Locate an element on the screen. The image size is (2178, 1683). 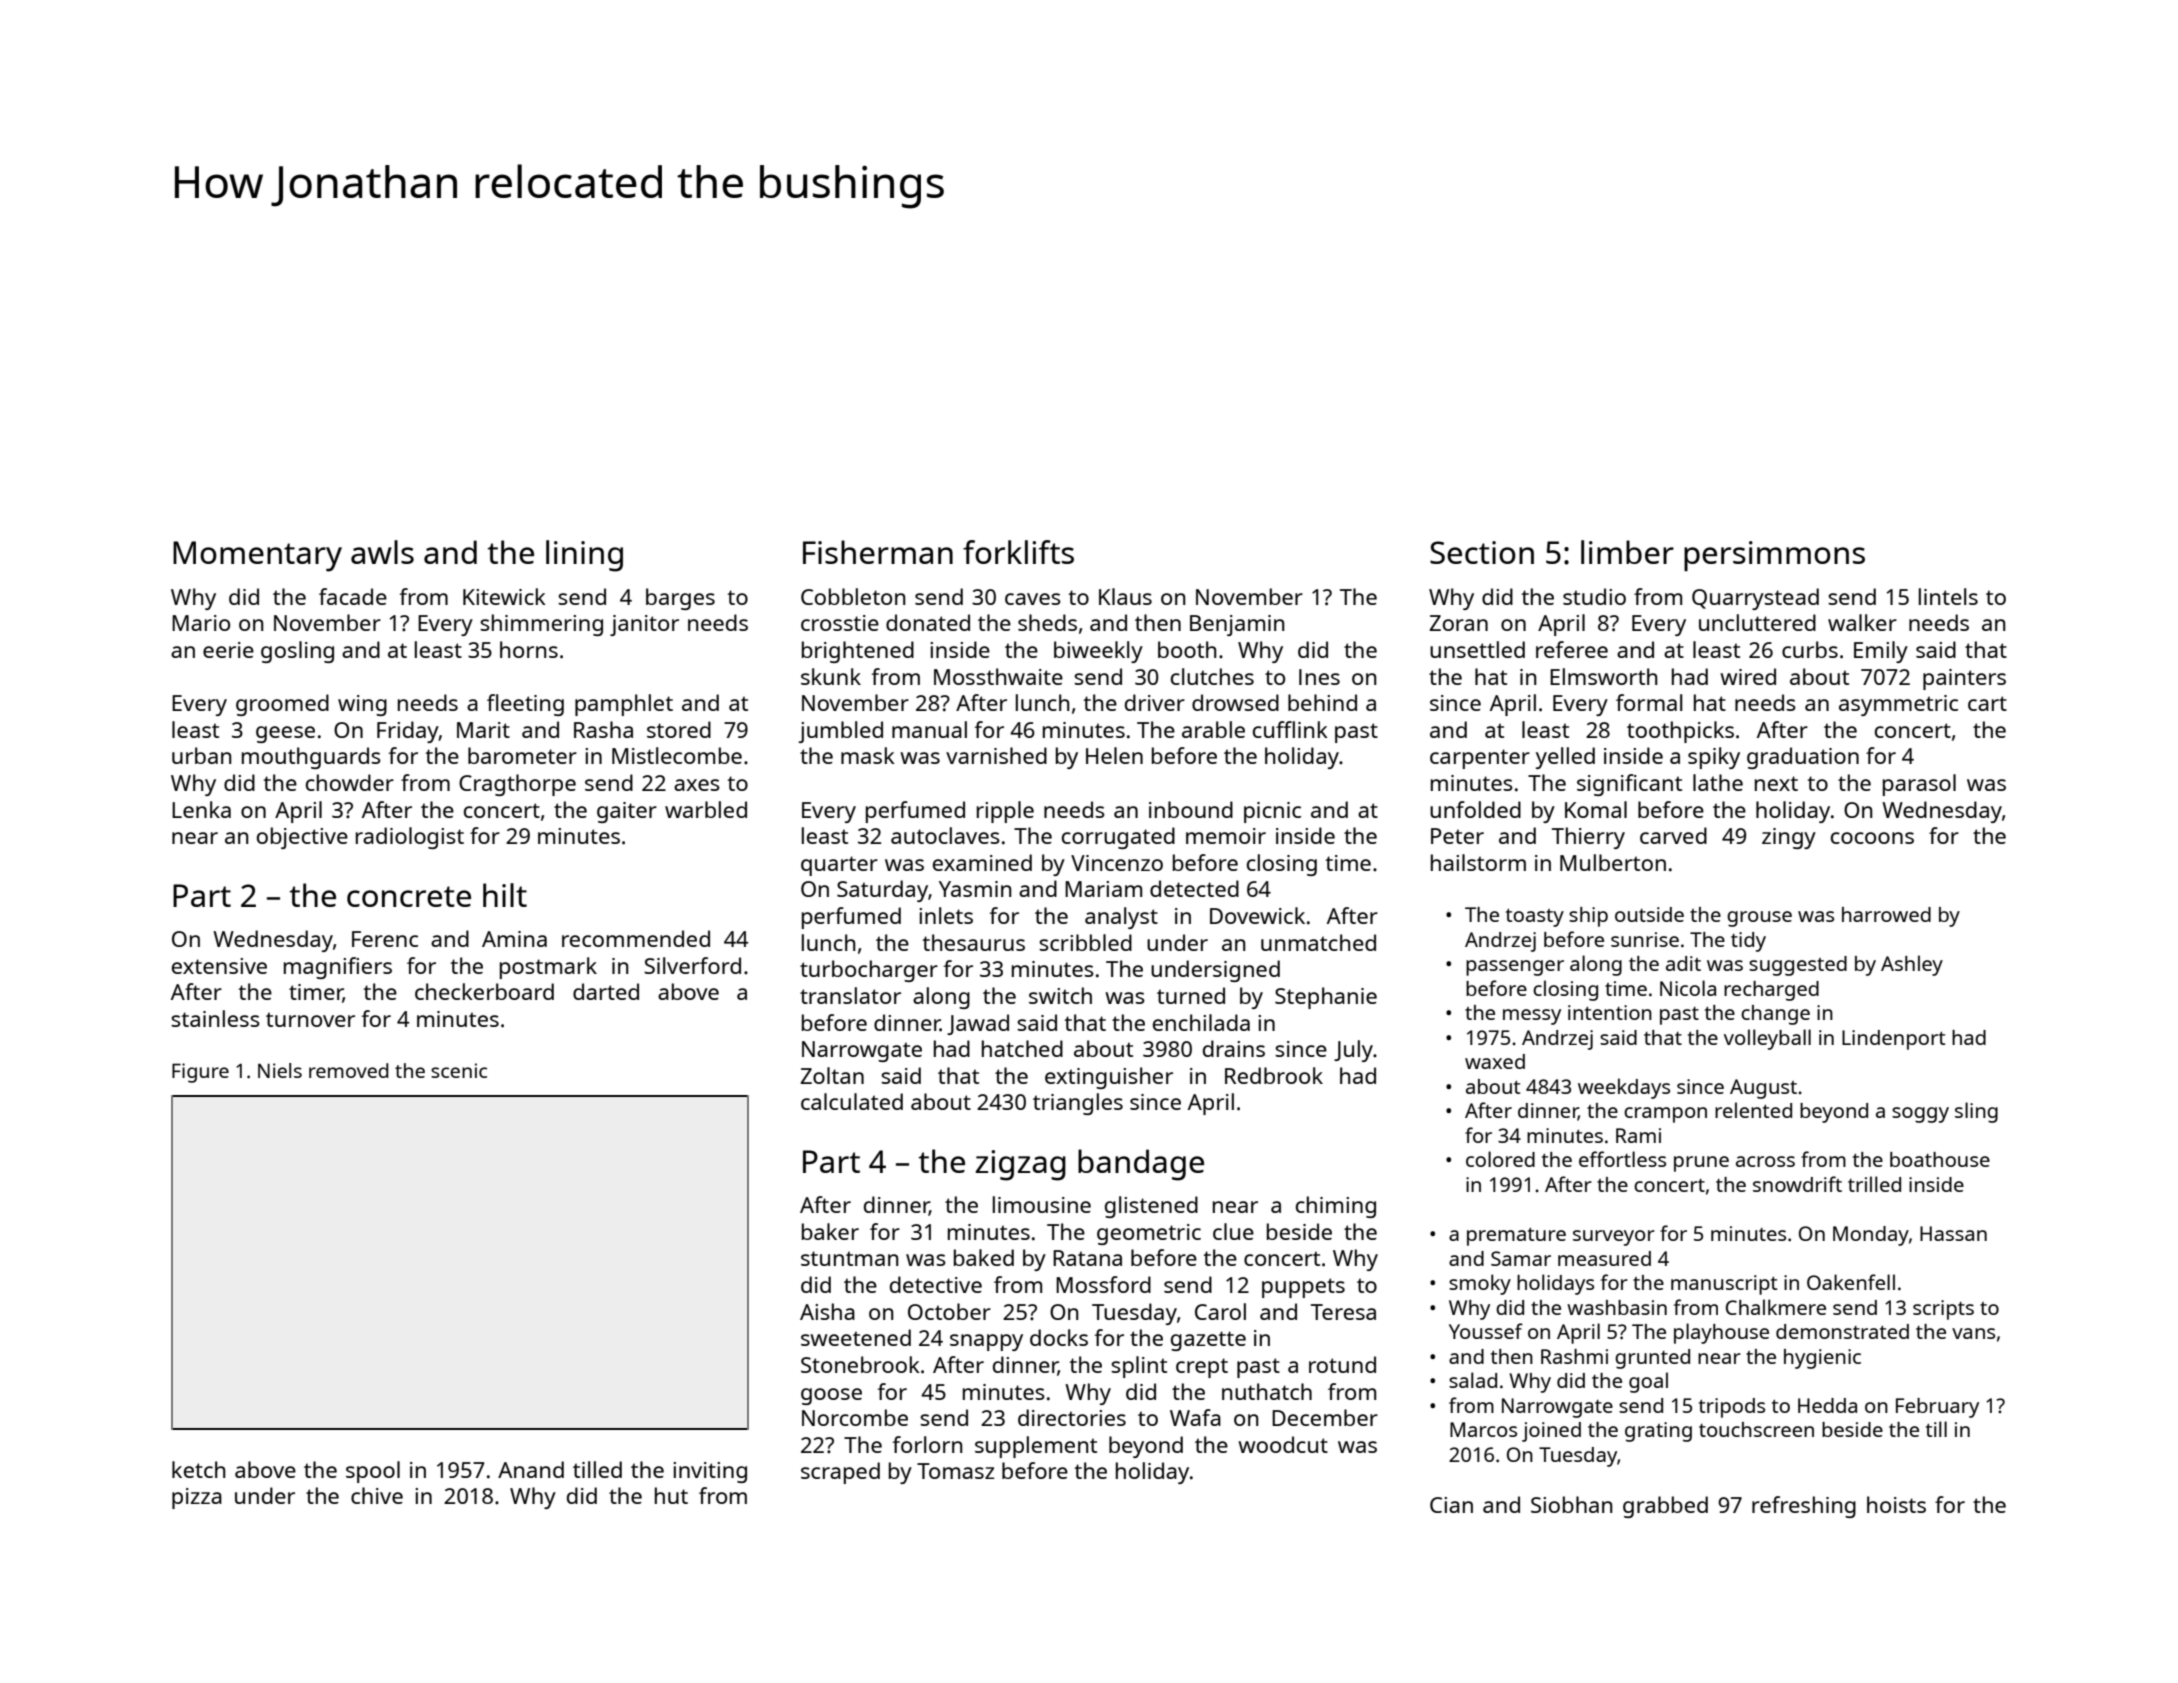
ketch is located at coordinates (198, 1469).
